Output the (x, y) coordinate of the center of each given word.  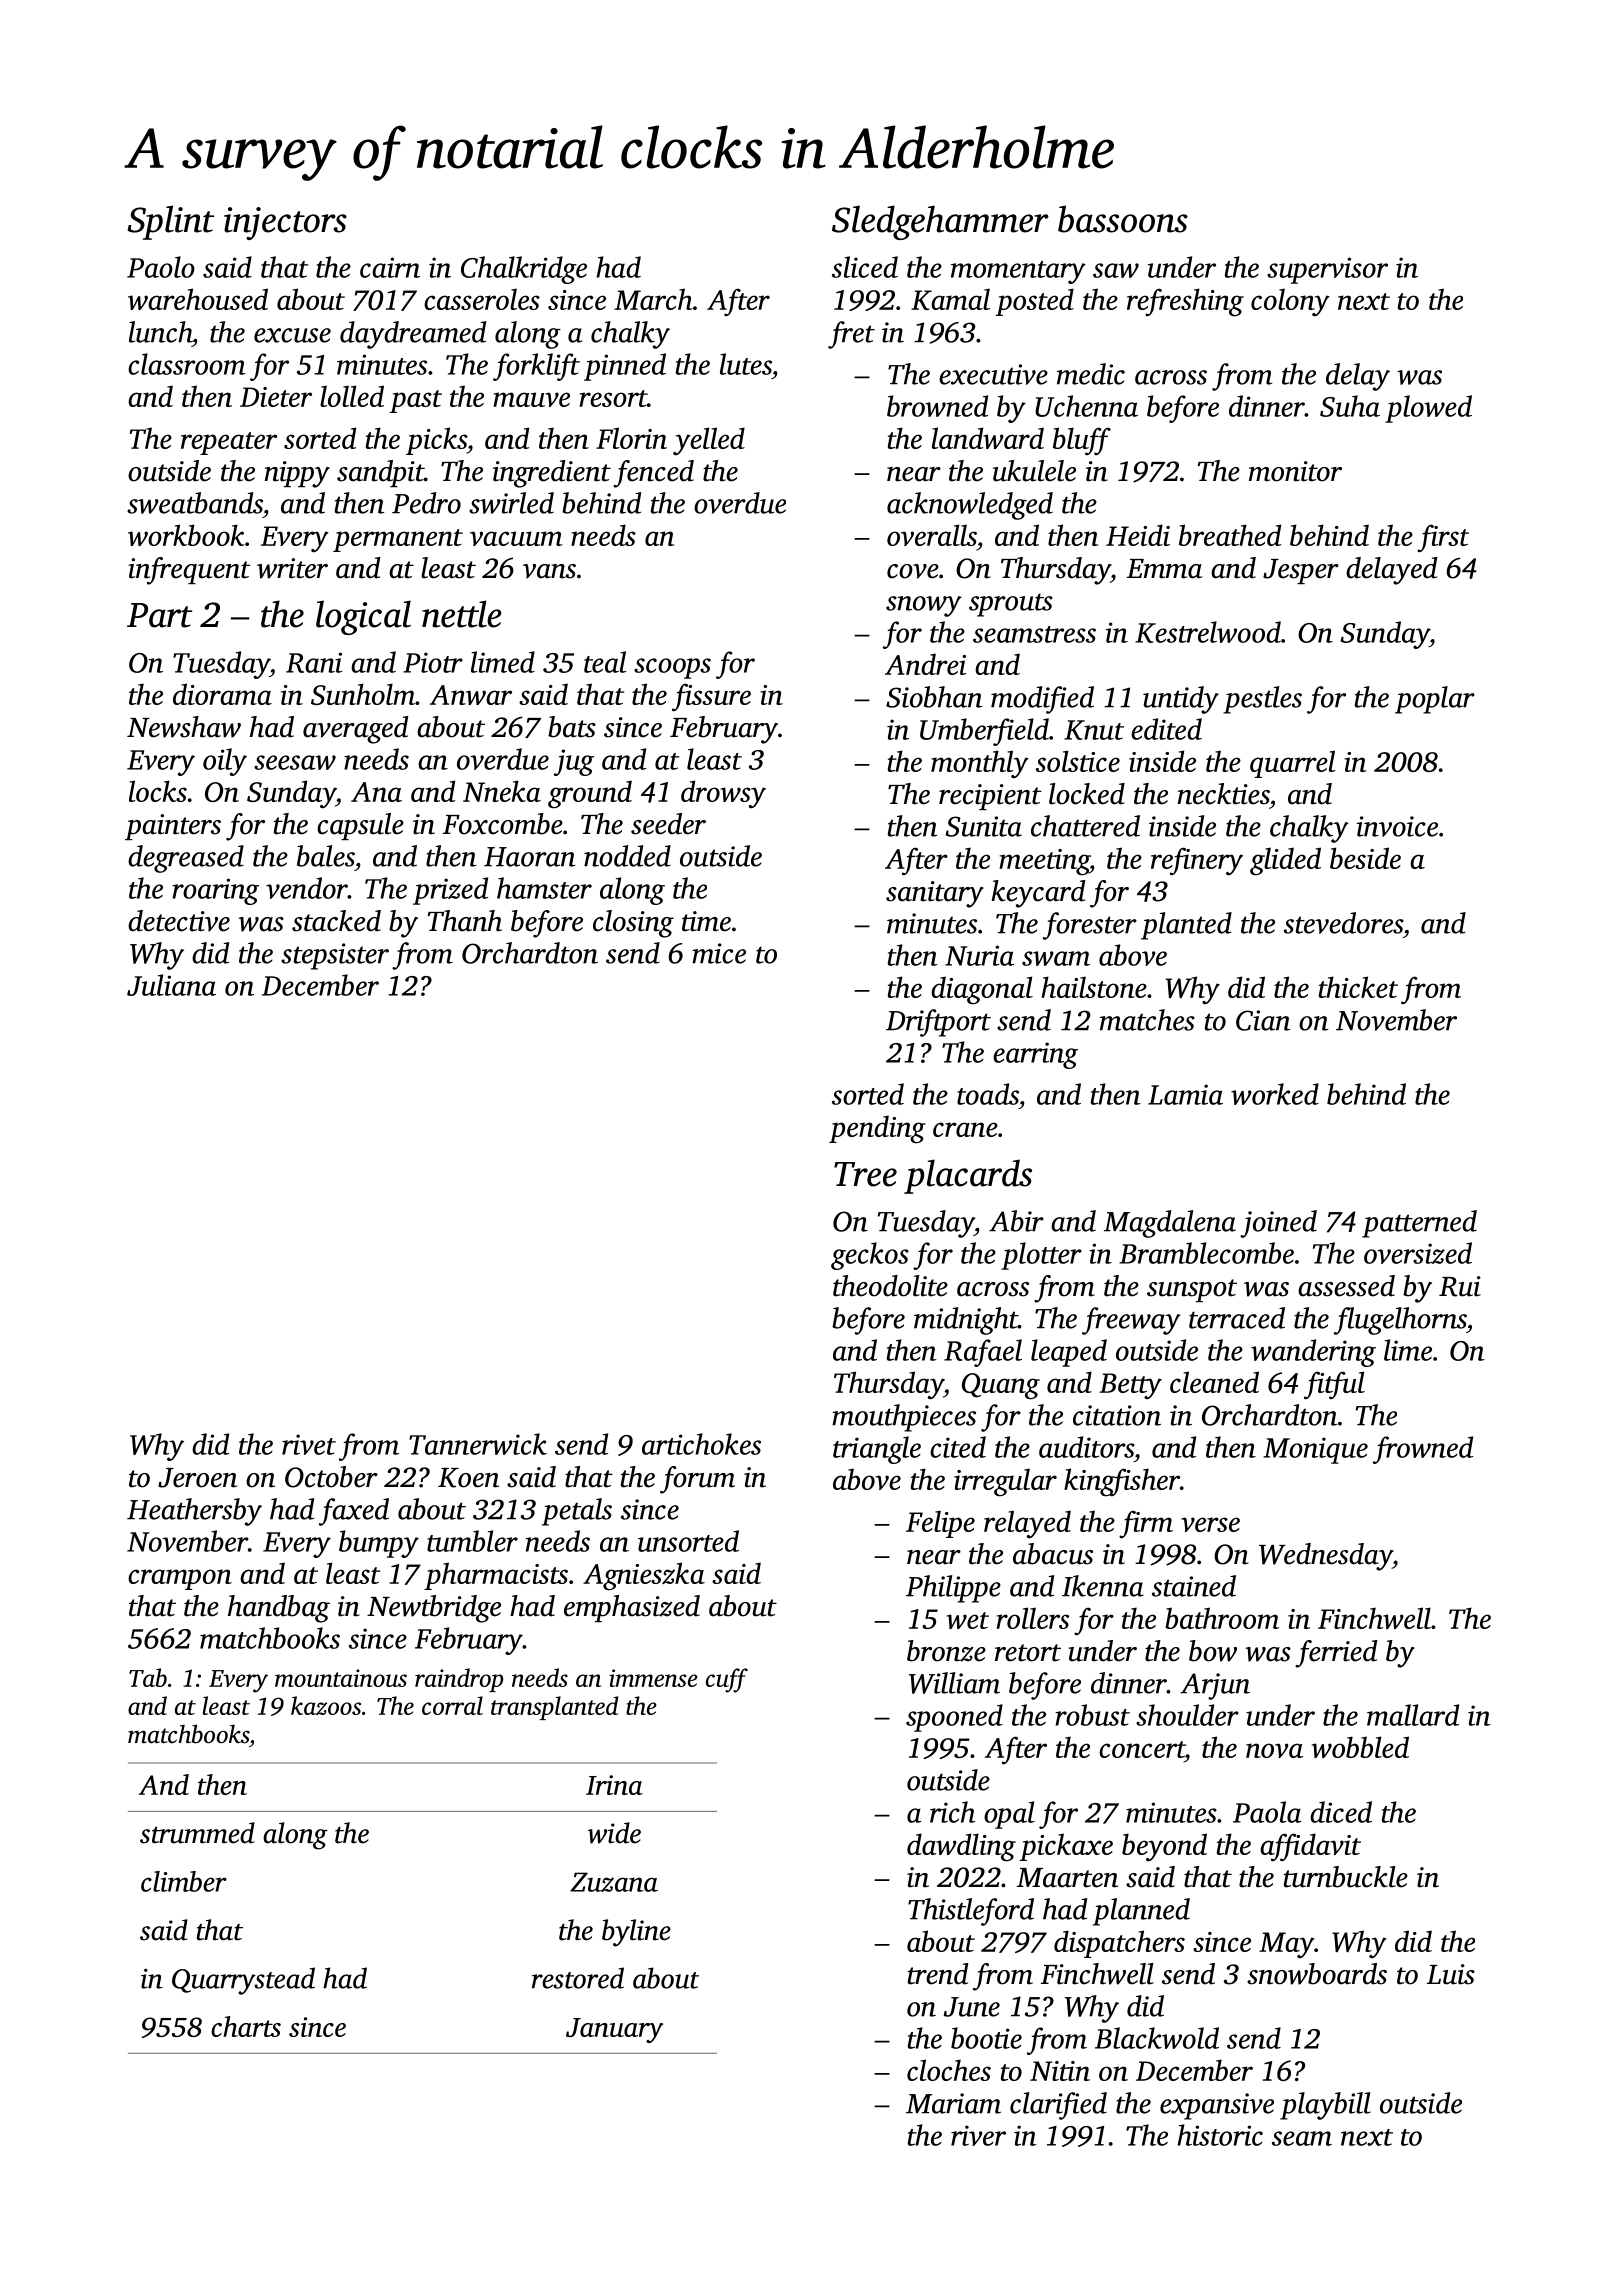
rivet (309, 1444)
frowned (1423, 1450)
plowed (1428, 409)
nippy (297, 474)
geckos (870, 1256)
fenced (653, 474)
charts (246, 2026)
